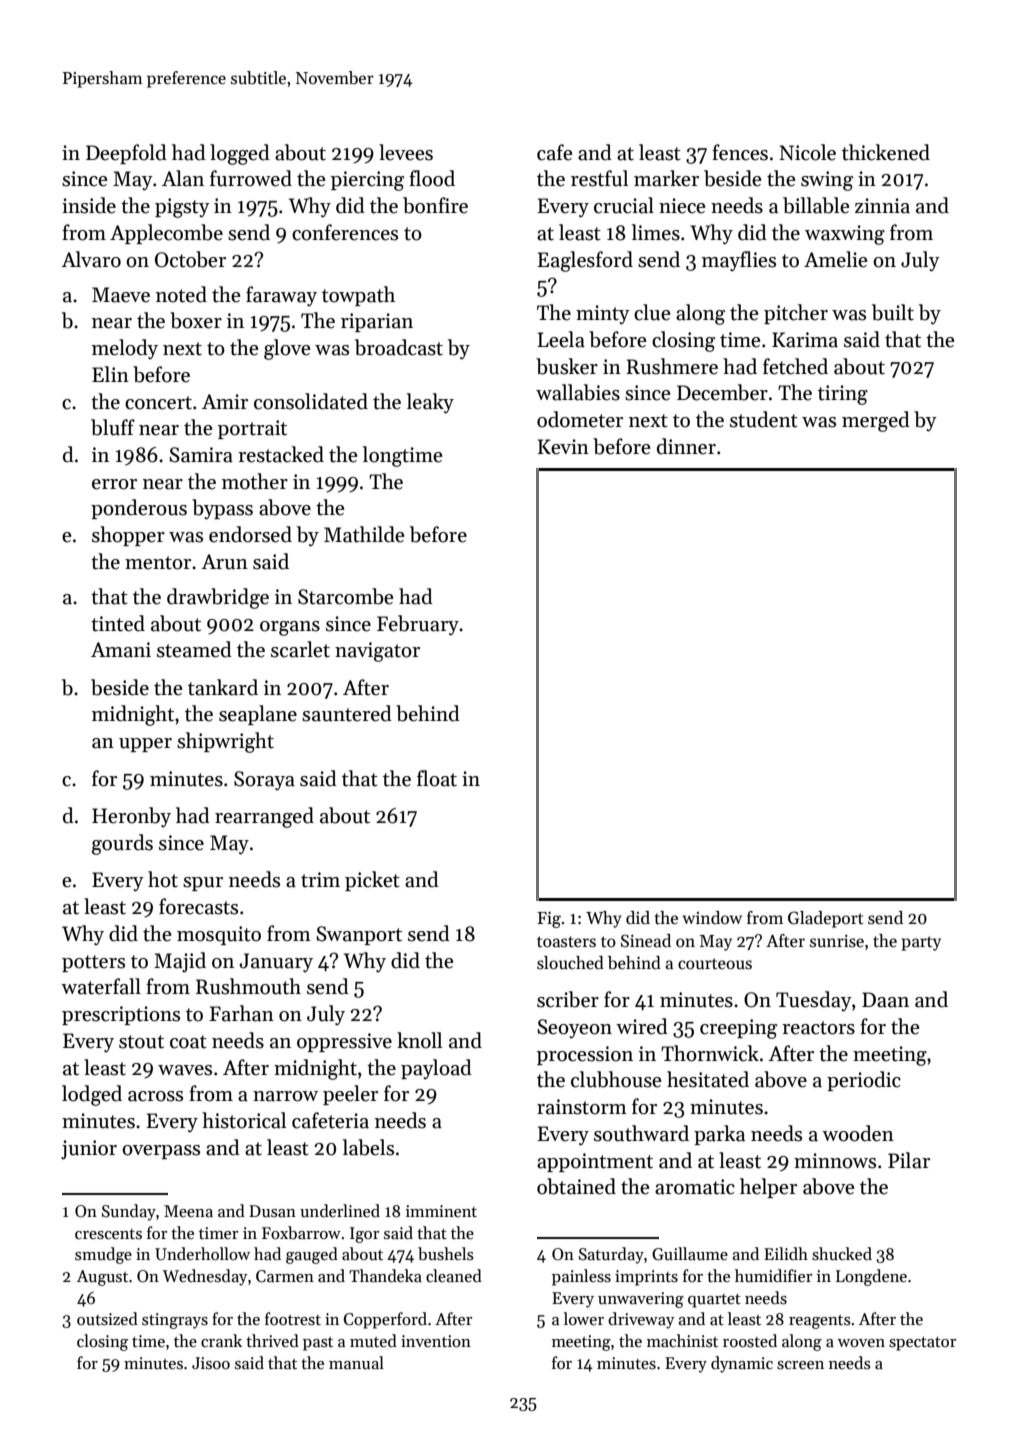 The width and height of the screenshot is (1019, 1447). I want to click on scriber, so click(568, 999).
